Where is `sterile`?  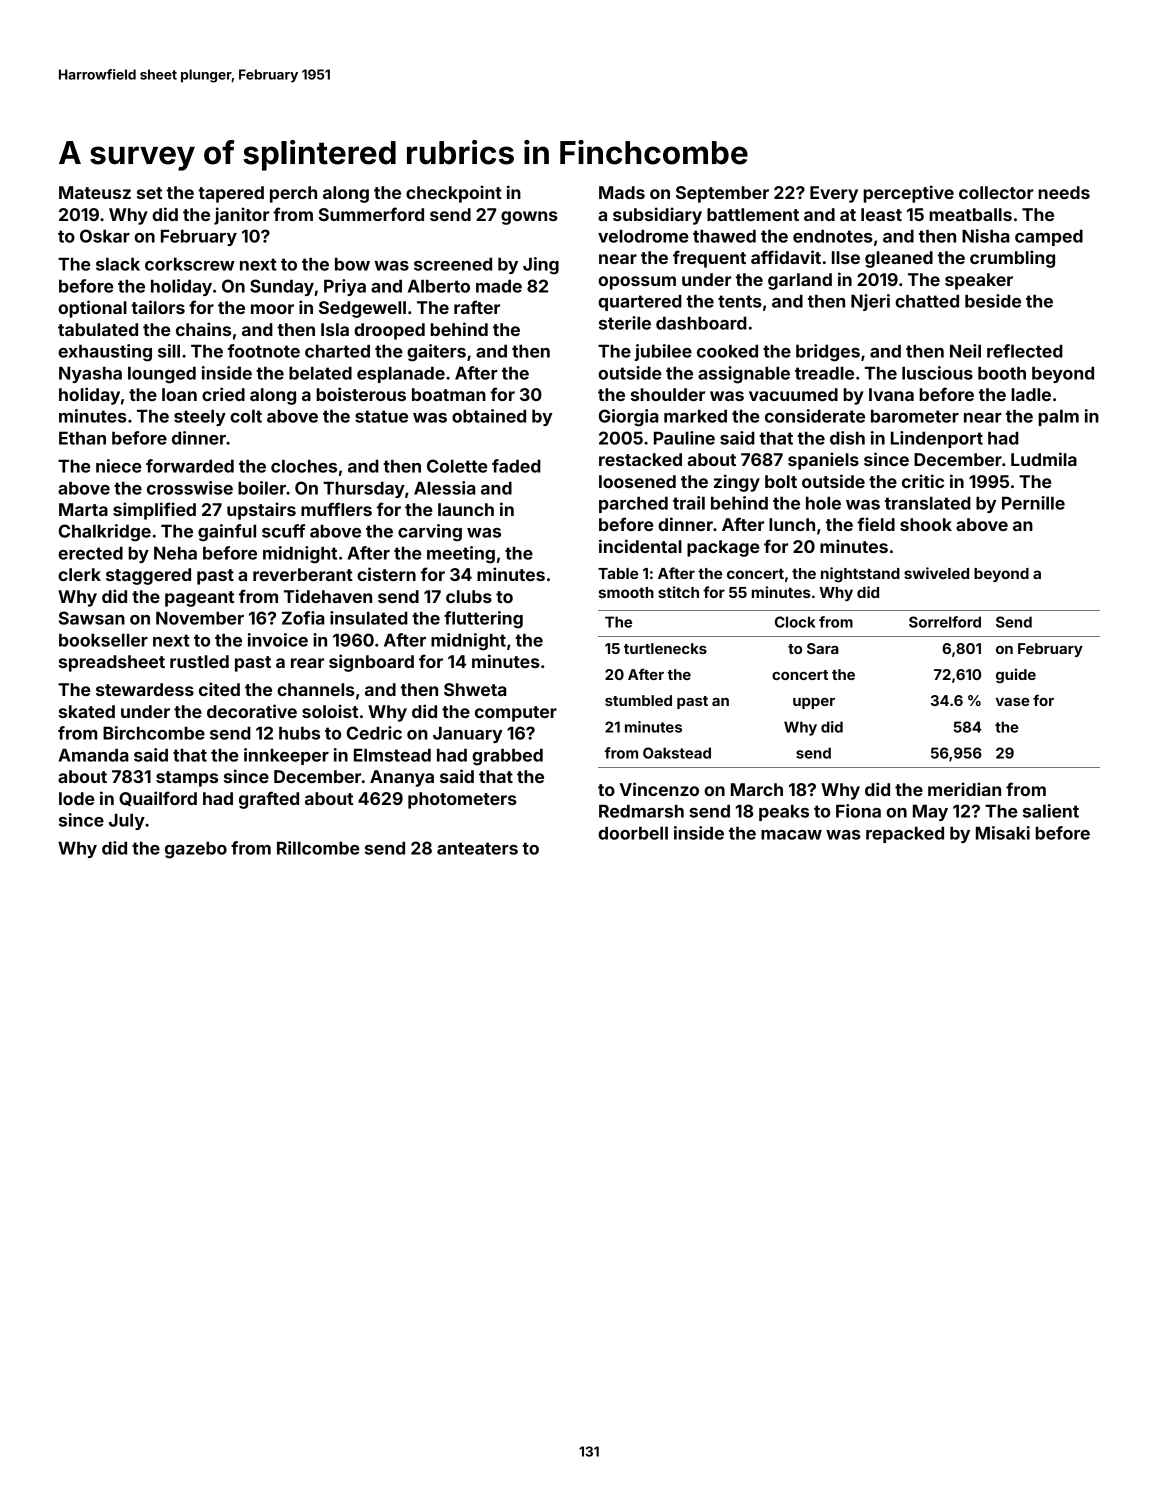
sterile is located at coordinates (625, 323).
